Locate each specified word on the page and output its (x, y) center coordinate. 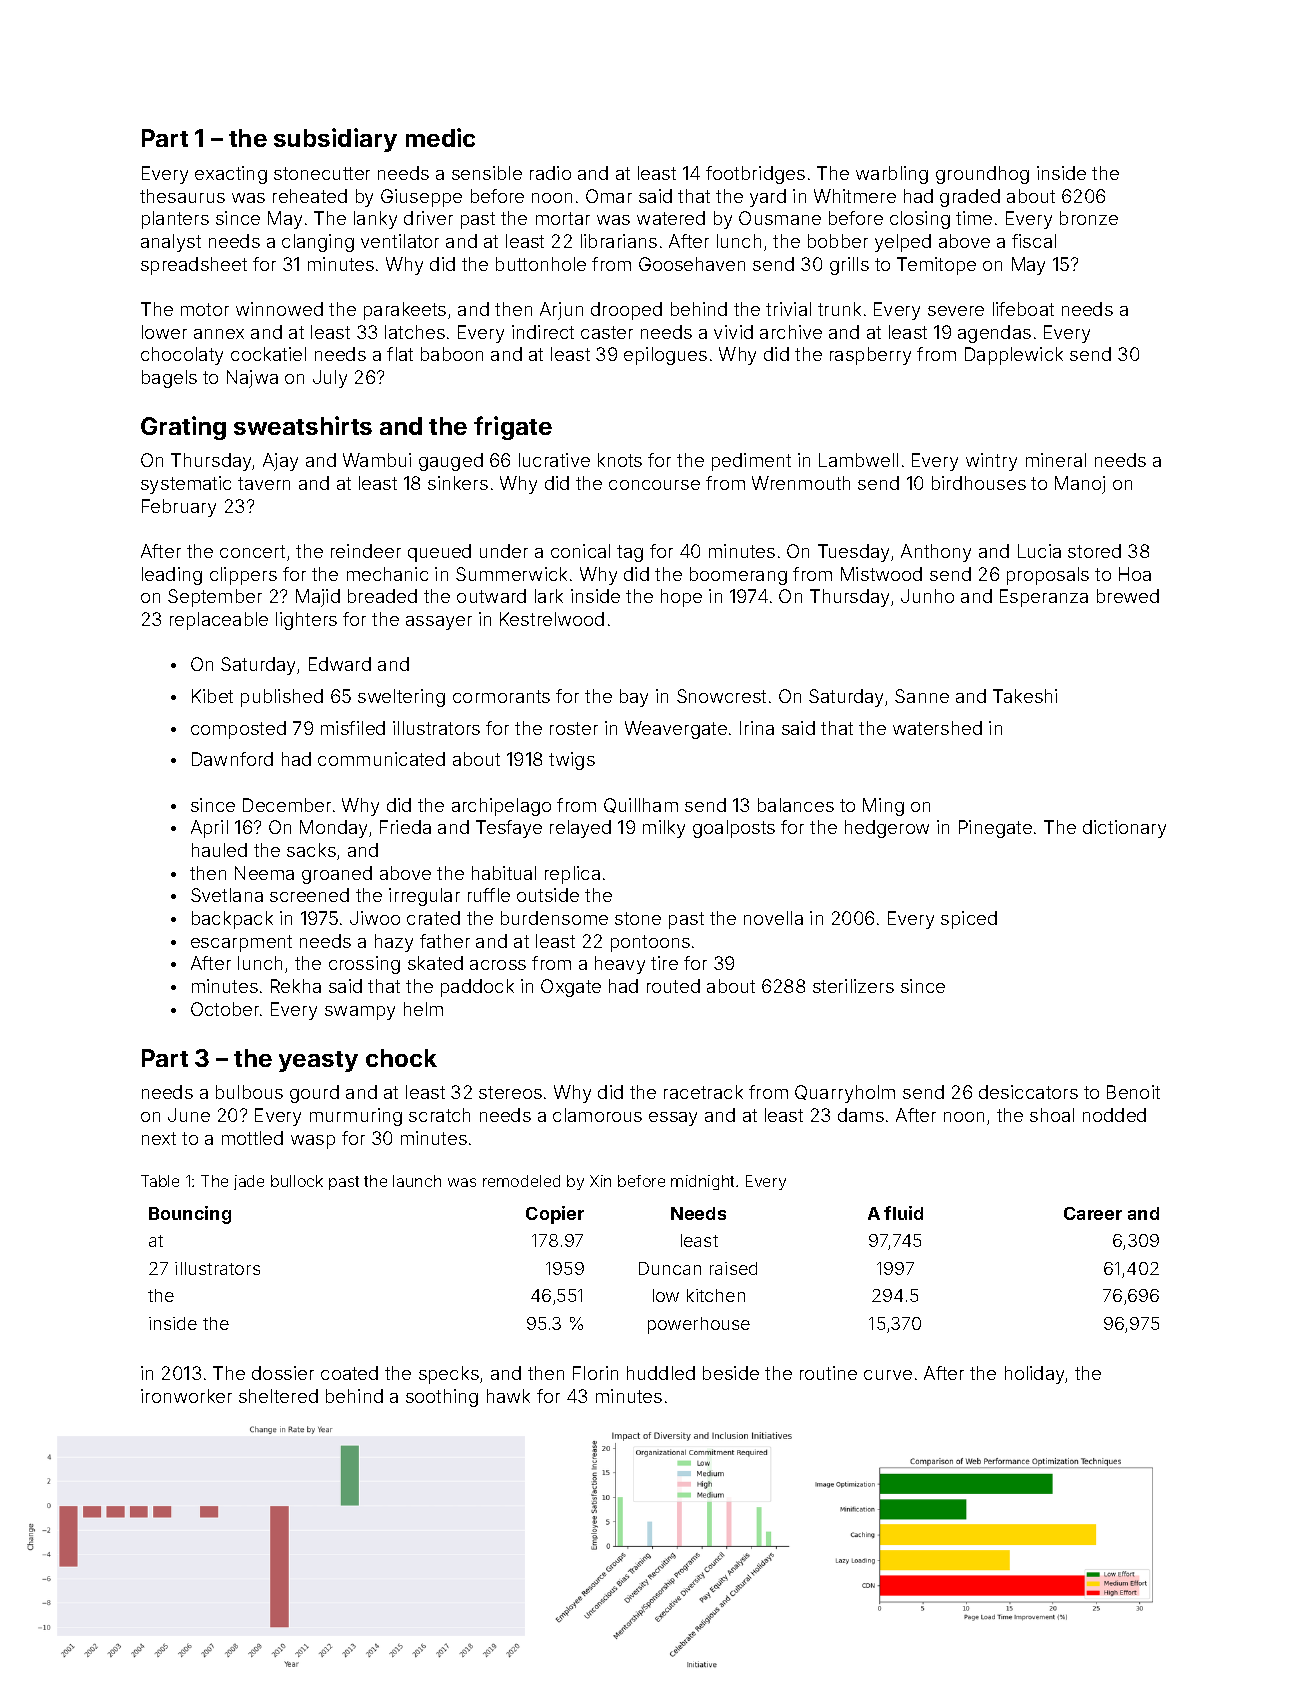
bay (634, 698)
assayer (439, 623)
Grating (183, 428)
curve (888, 1375)
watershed (937, 728)
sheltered (278, 1396)
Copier (555, 1215)
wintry (991, 462)
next (159, 1138)
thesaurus (182, 196)
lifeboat (1023, 309)
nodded (1114, 1115)
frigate (513, 428)
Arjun (561, 311)
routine (828, 1373)
